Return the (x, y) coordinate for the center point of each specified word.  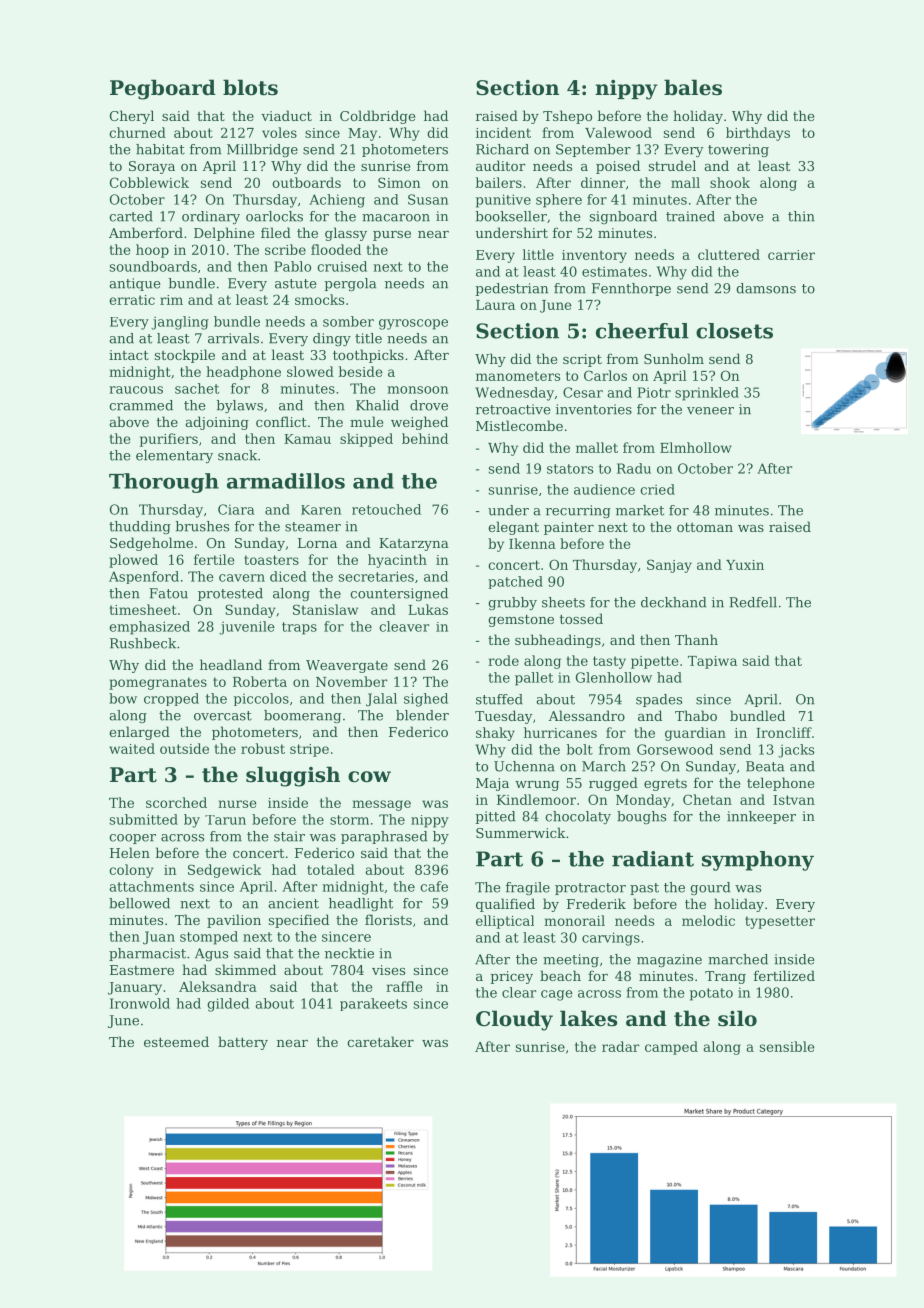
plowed (133, 561)
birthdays (758, 134)
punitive (503, 201)
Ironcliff (784, 732)
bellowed (139, 903)
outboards (306, 182)
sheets (563, 602)
